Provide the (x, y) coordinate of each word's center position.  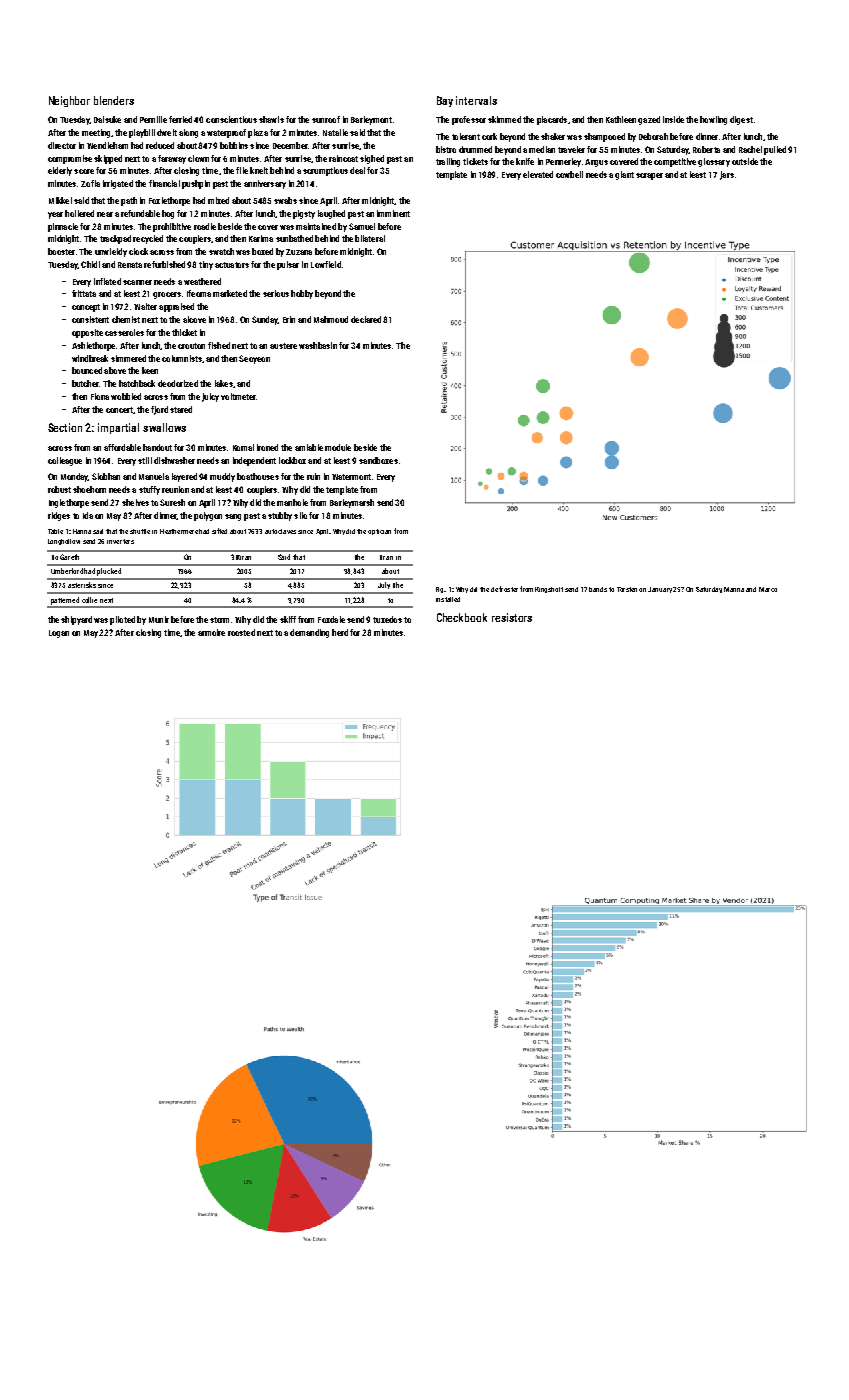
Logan (59, 634)
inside (673, 119)
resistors (512, 617)
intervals (476, 100)
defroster (504, 589)
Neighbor (69, 101)
